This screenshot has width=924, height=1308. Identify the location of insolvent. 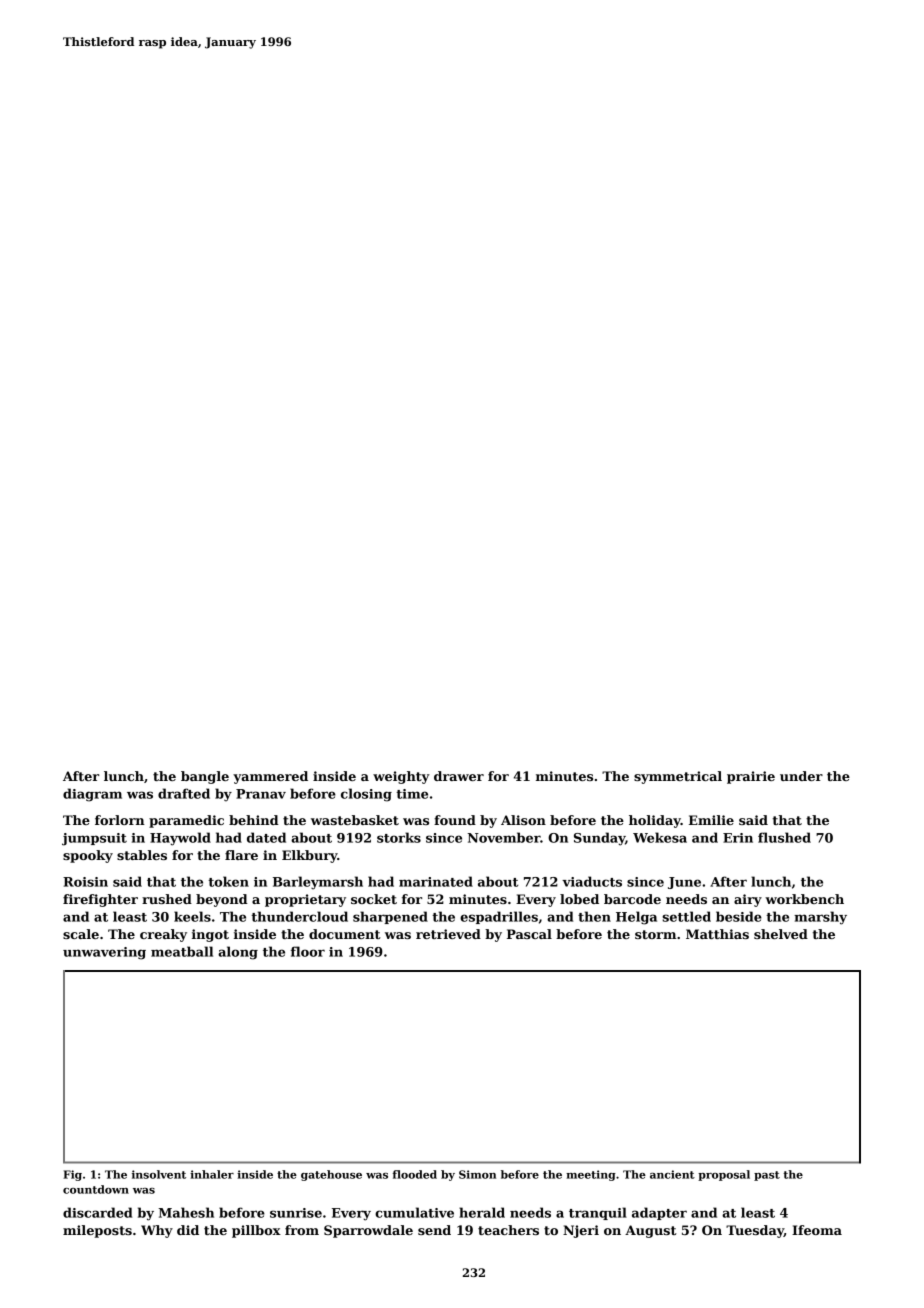
(159, 1174).
